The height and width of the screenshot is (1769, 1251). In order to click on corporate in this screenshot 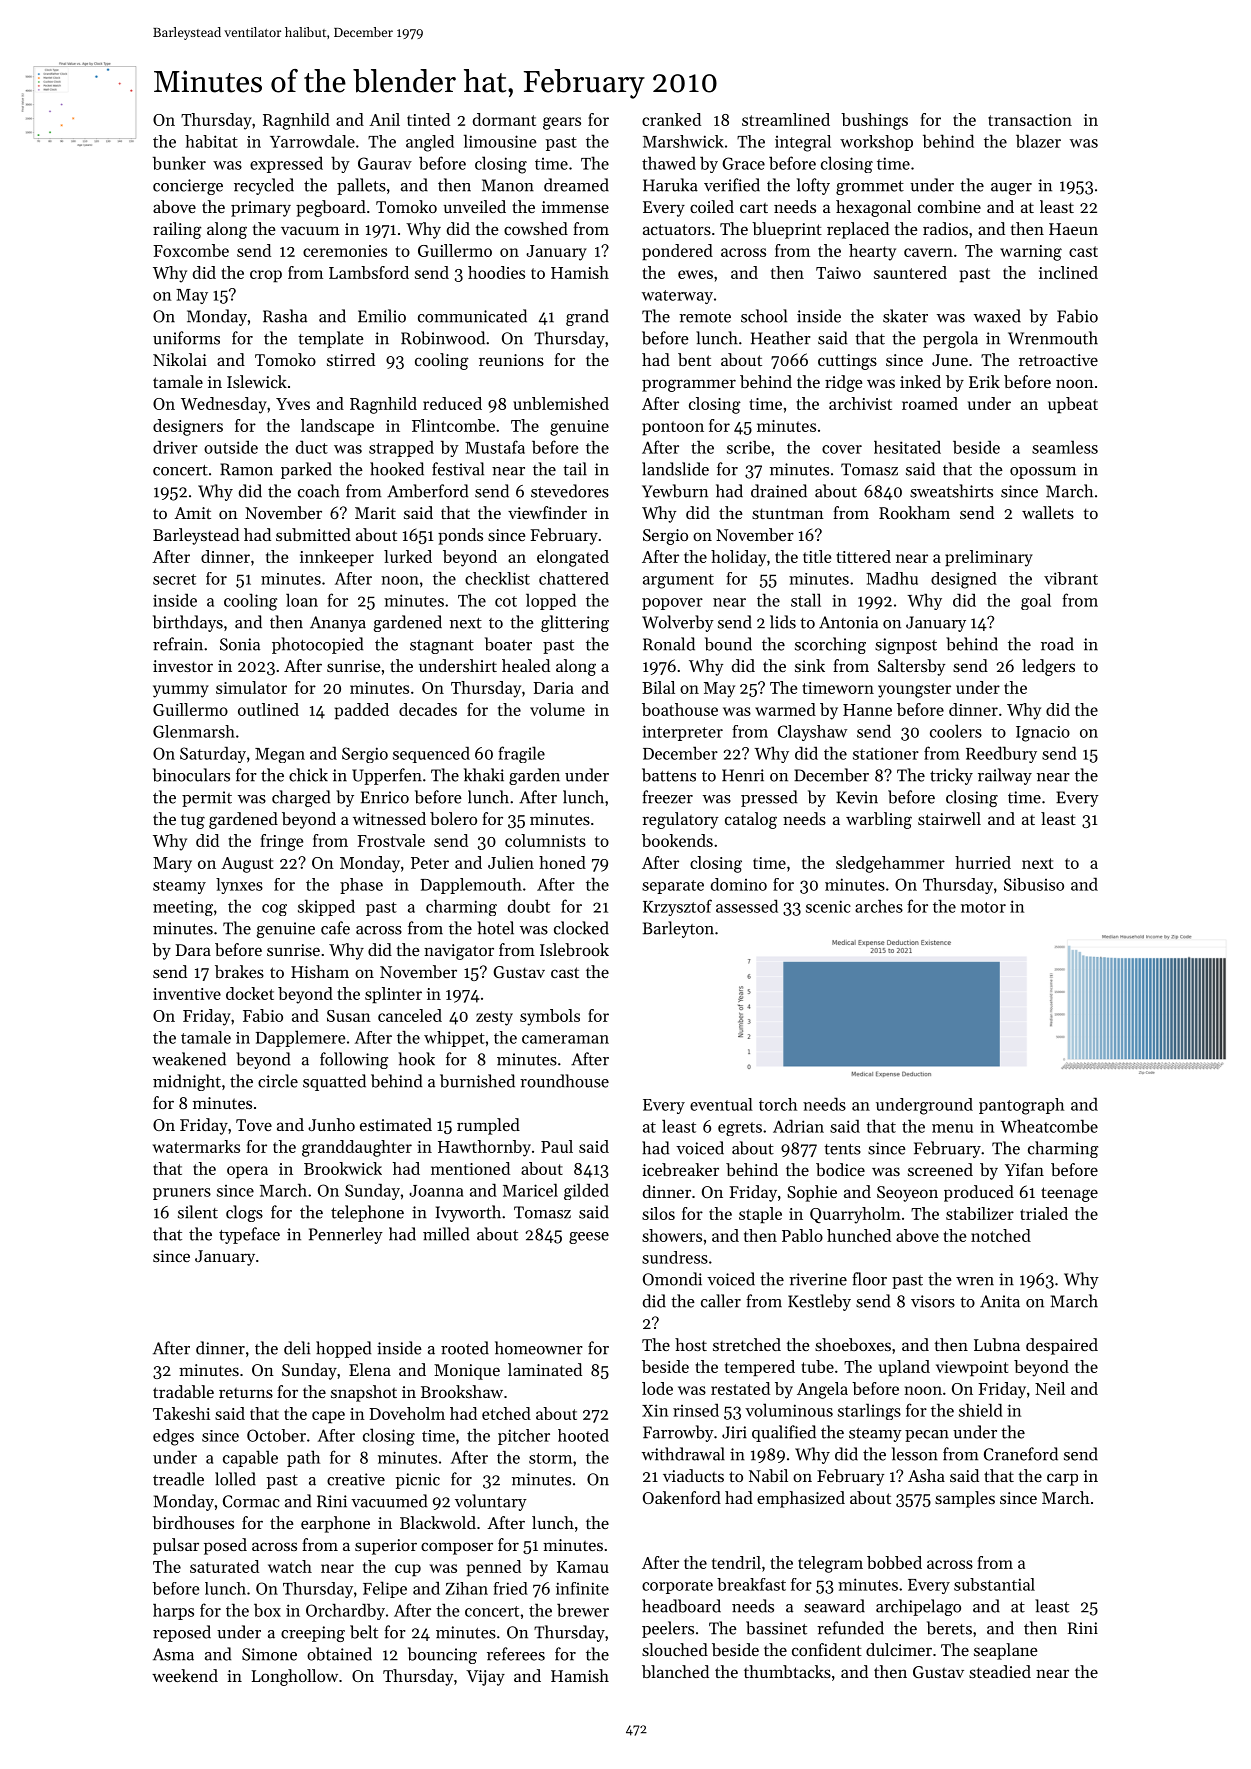, I will do `click(677, 1587)`.
